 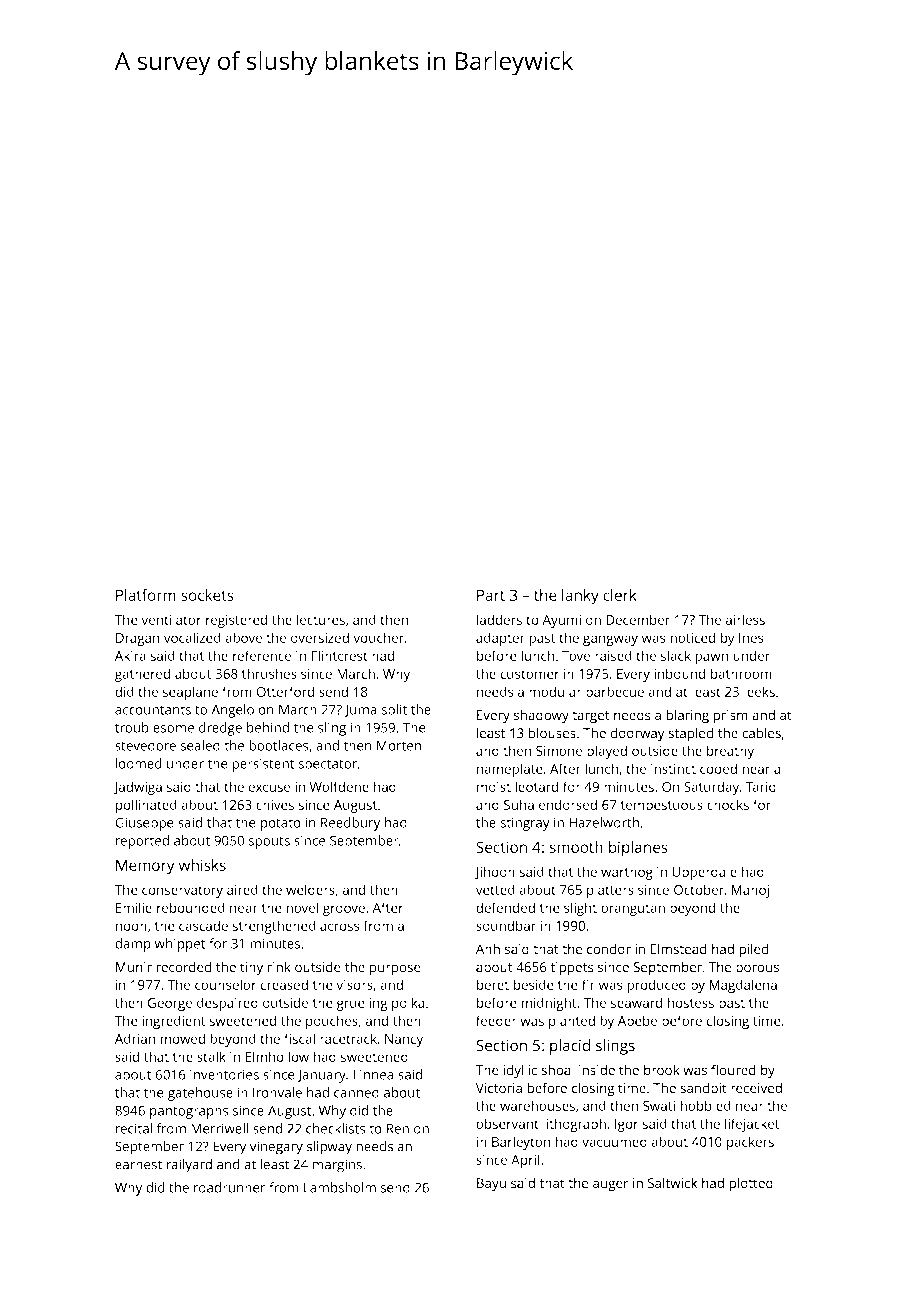 What do you see at coordinates (488, 949) in the image?
I see `Anh` at bounding box center [488, 949].
